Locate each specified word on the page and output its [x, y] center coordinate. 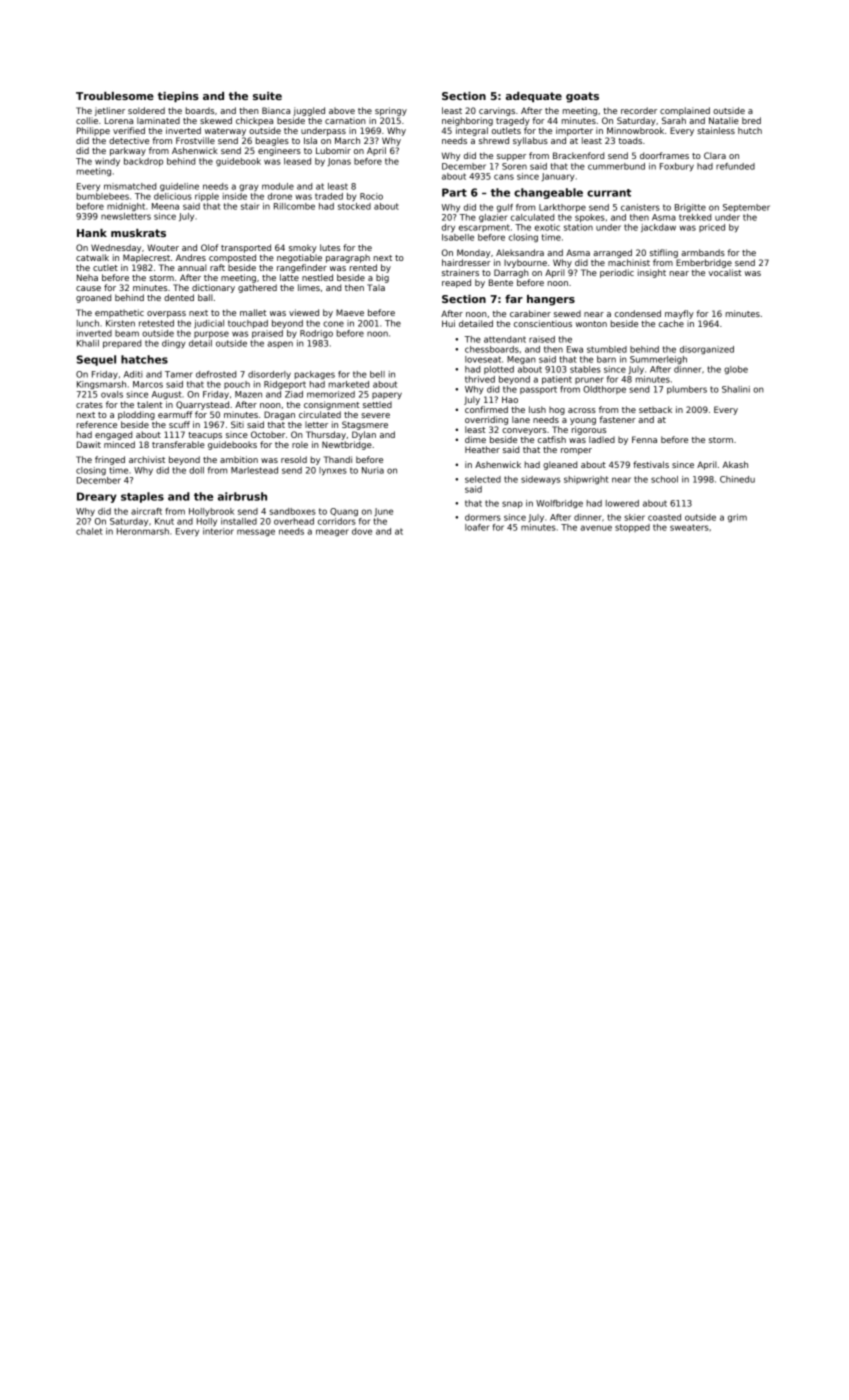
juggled [309, 111]
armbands [703, 252]
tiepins [178, 97]
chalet [89, 531]
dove [362, 531]
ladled [602, 439]
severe [375, 415]
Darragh [511, 273]
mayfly [679, 314]
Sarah [674, 120]
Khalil [88, 343]
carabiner [530, 313]
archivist [147, 459]
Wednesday [116, 248]
